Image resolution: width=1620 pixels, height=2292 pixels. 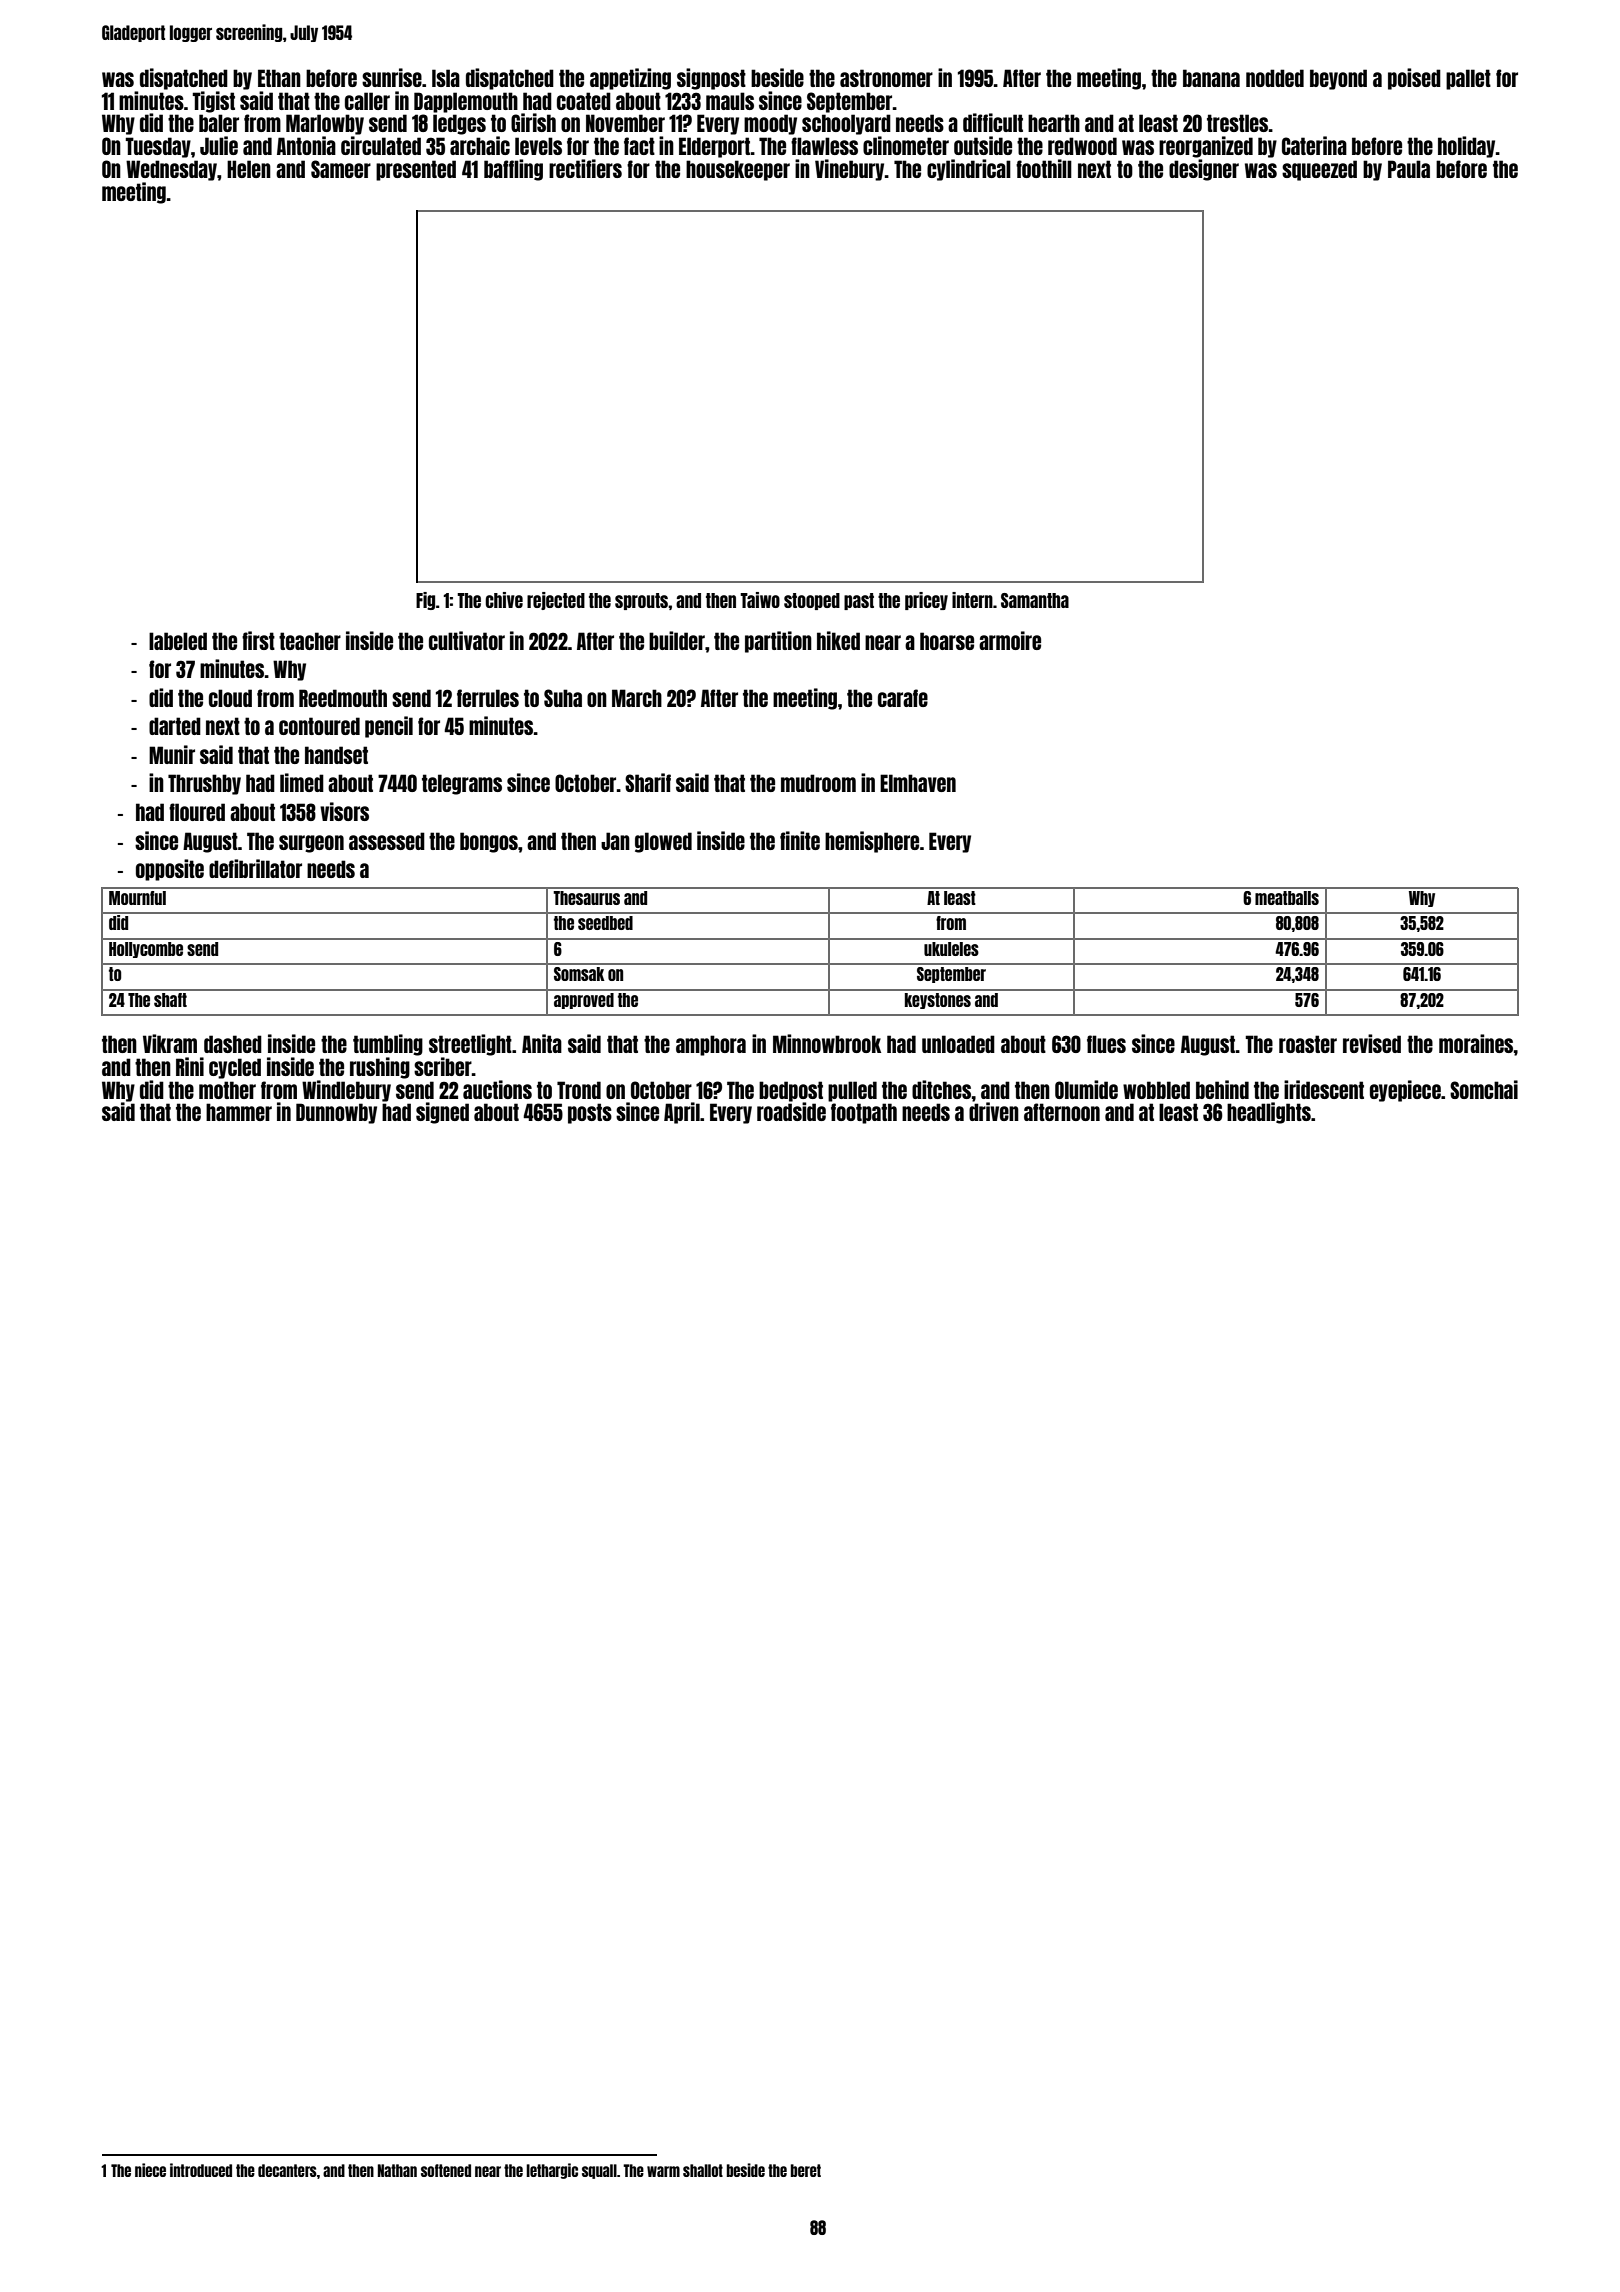 What do you see at coordinates (1468, 79) in the screenshot?
I see `pallet` at bounding box center [1468, 79].
